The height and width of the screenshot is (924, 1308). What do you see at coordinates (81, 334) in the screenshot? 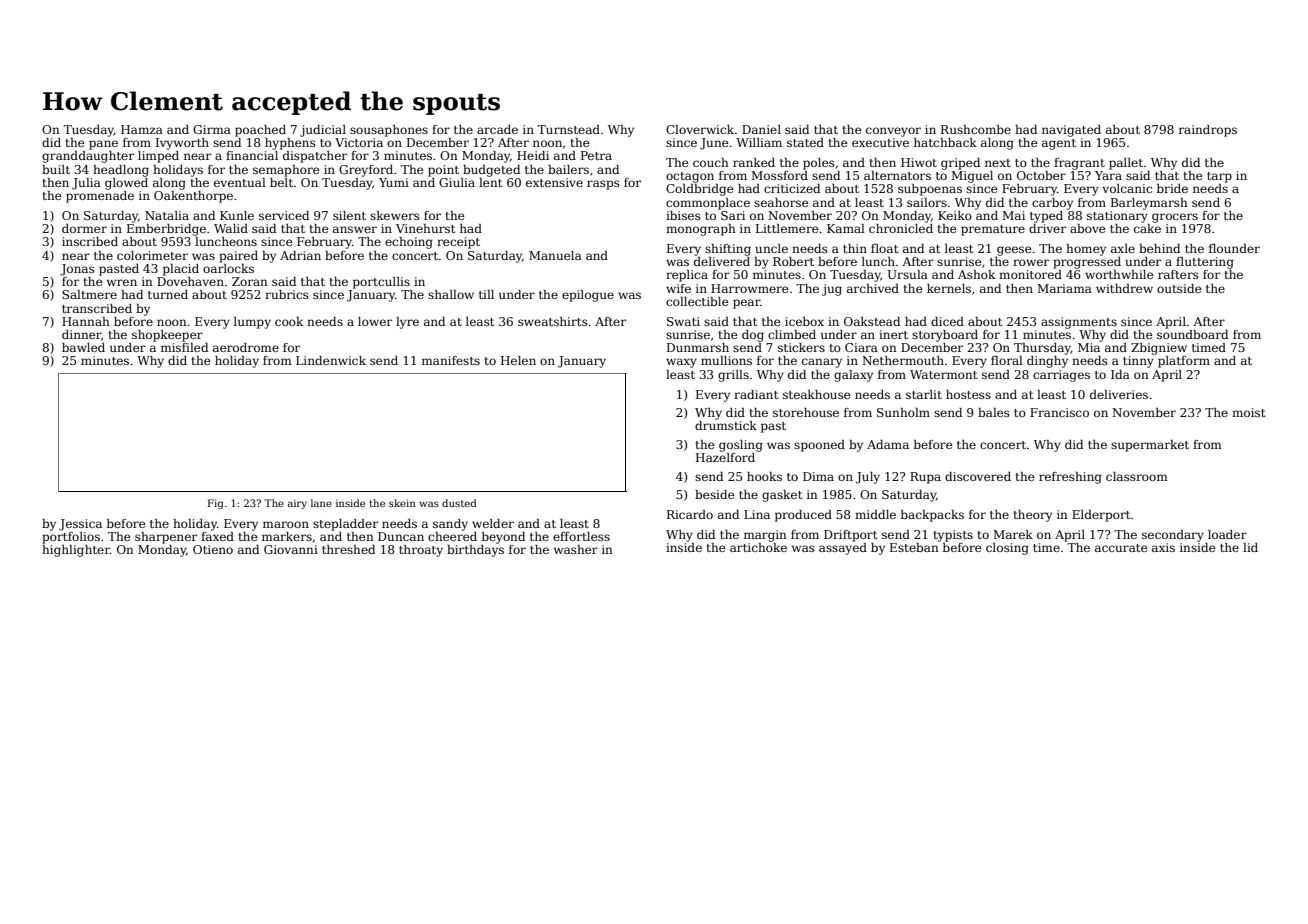
I see `dinner` at bounding box center [81, 334].
